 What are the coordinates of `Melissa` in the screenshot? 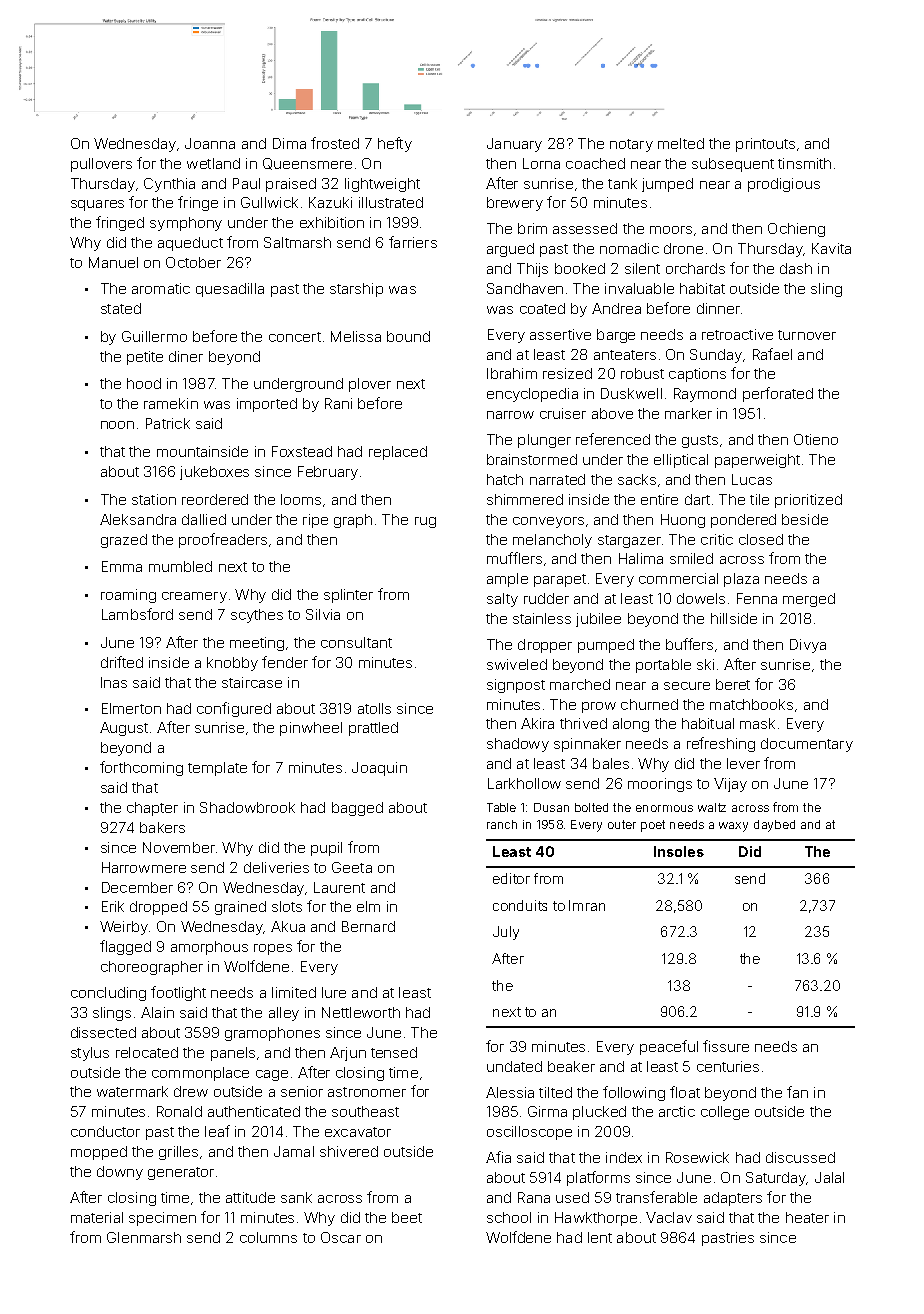 It's located at (356, 336).
